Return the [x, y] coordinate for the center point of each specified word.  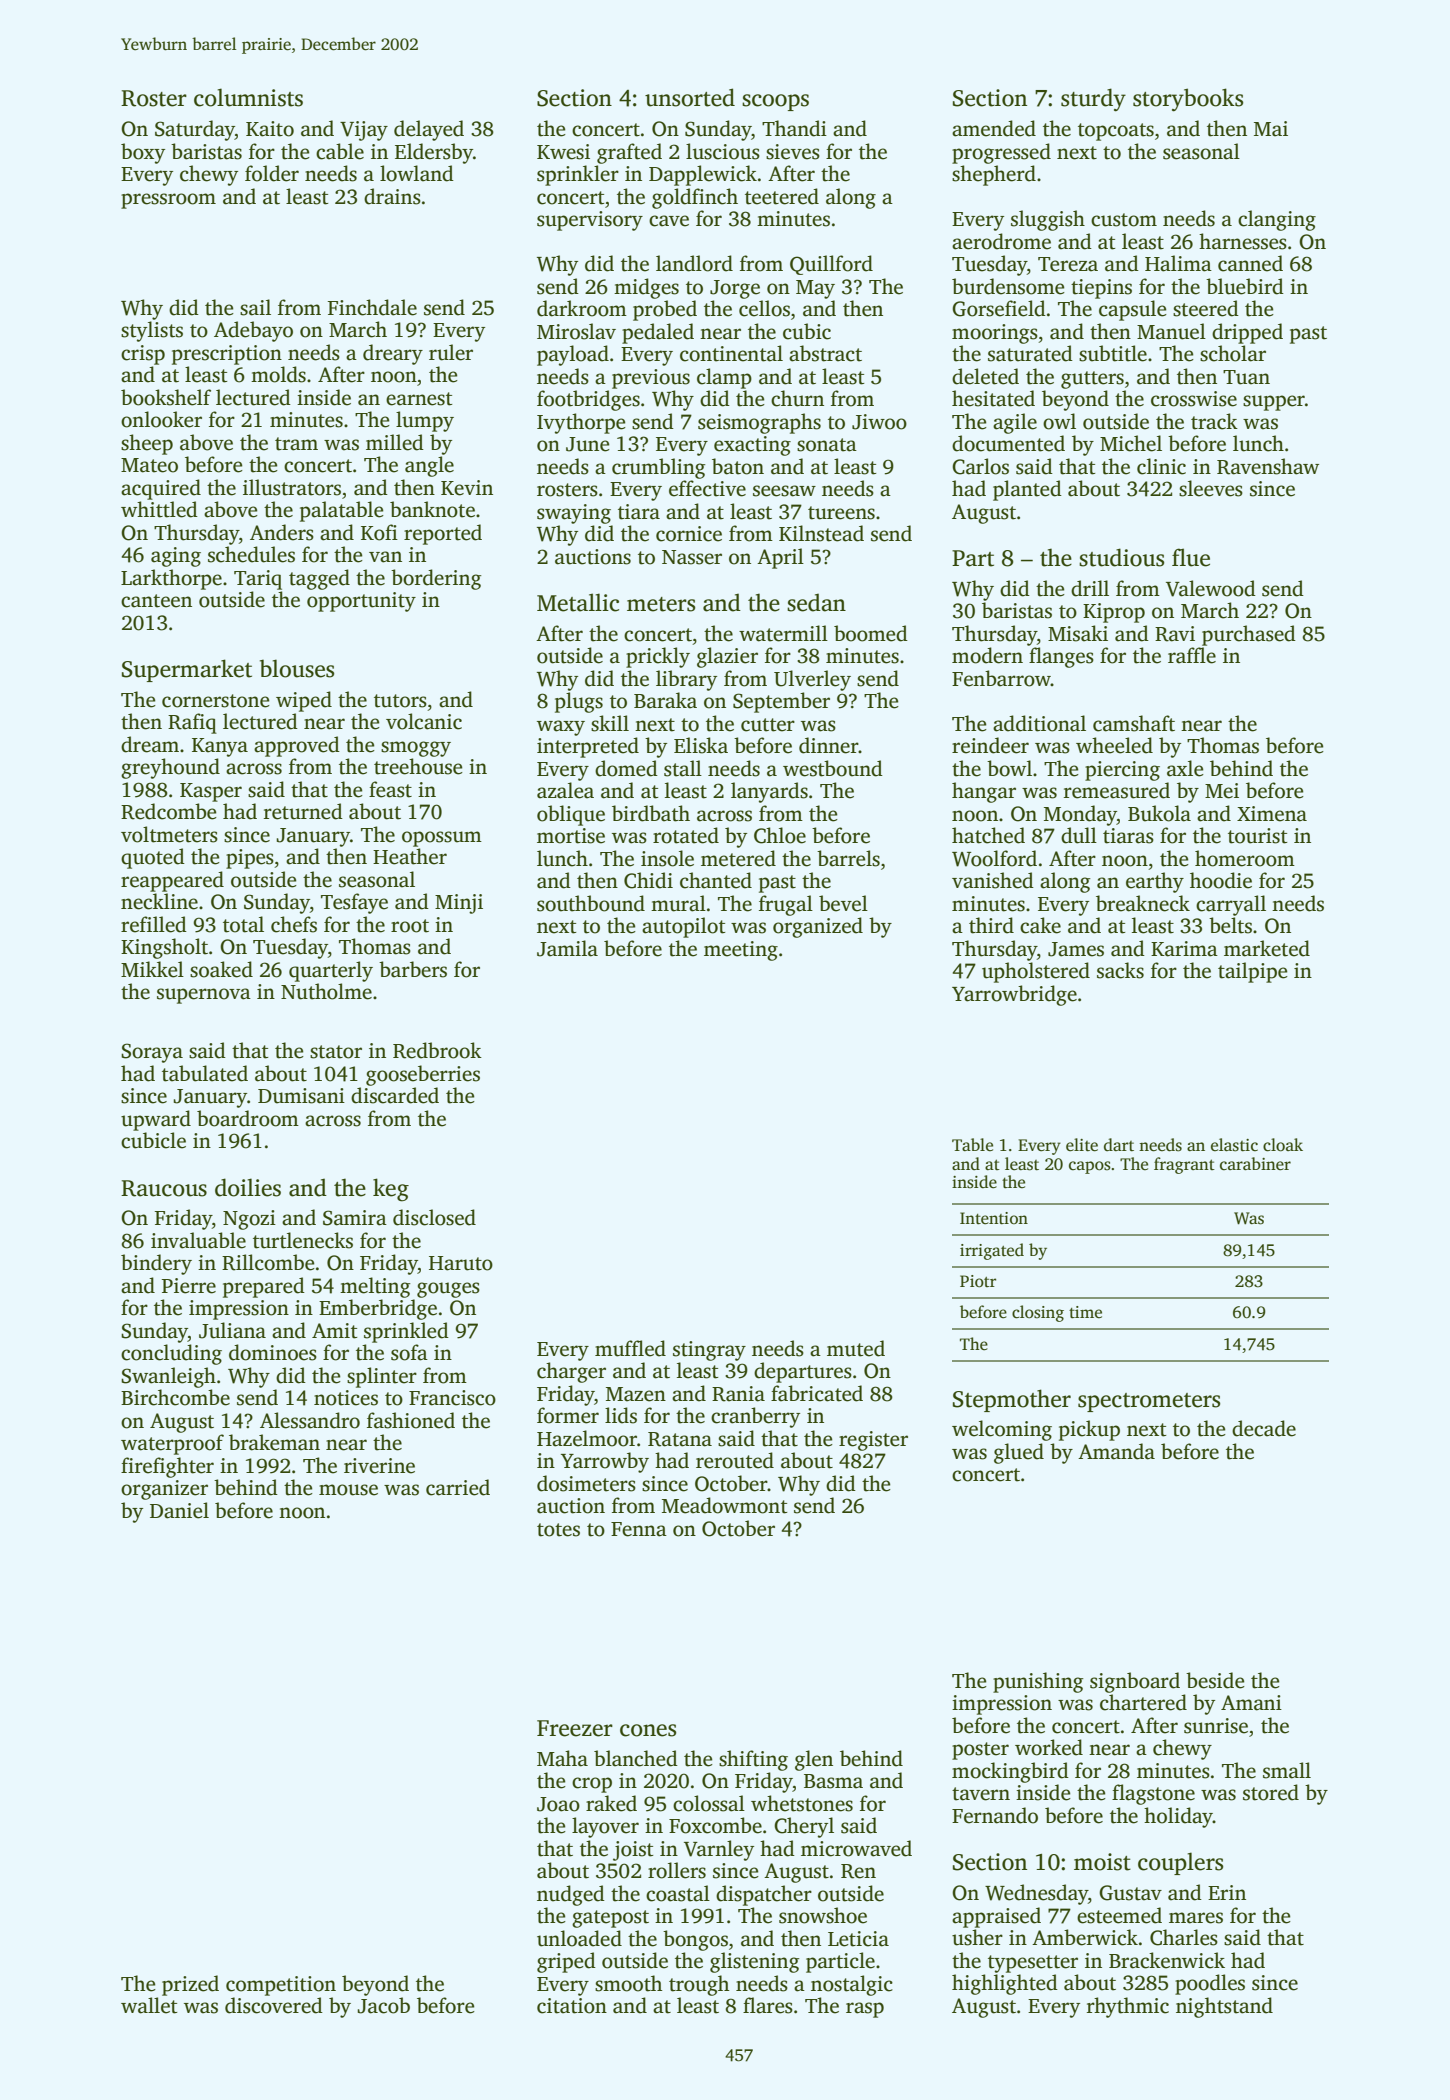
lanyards [769, 792]
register [873, 1441]
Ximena [1272, 814]
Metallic [578, 602]
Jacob [383, 2005]
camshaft [1134, 723]
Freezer [575, 1728]
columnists [248, 97]
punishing [1038, 1682]
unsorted [690, 97]
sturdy [1093, 100]
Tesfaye [354, 903]
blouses [297, 668]
